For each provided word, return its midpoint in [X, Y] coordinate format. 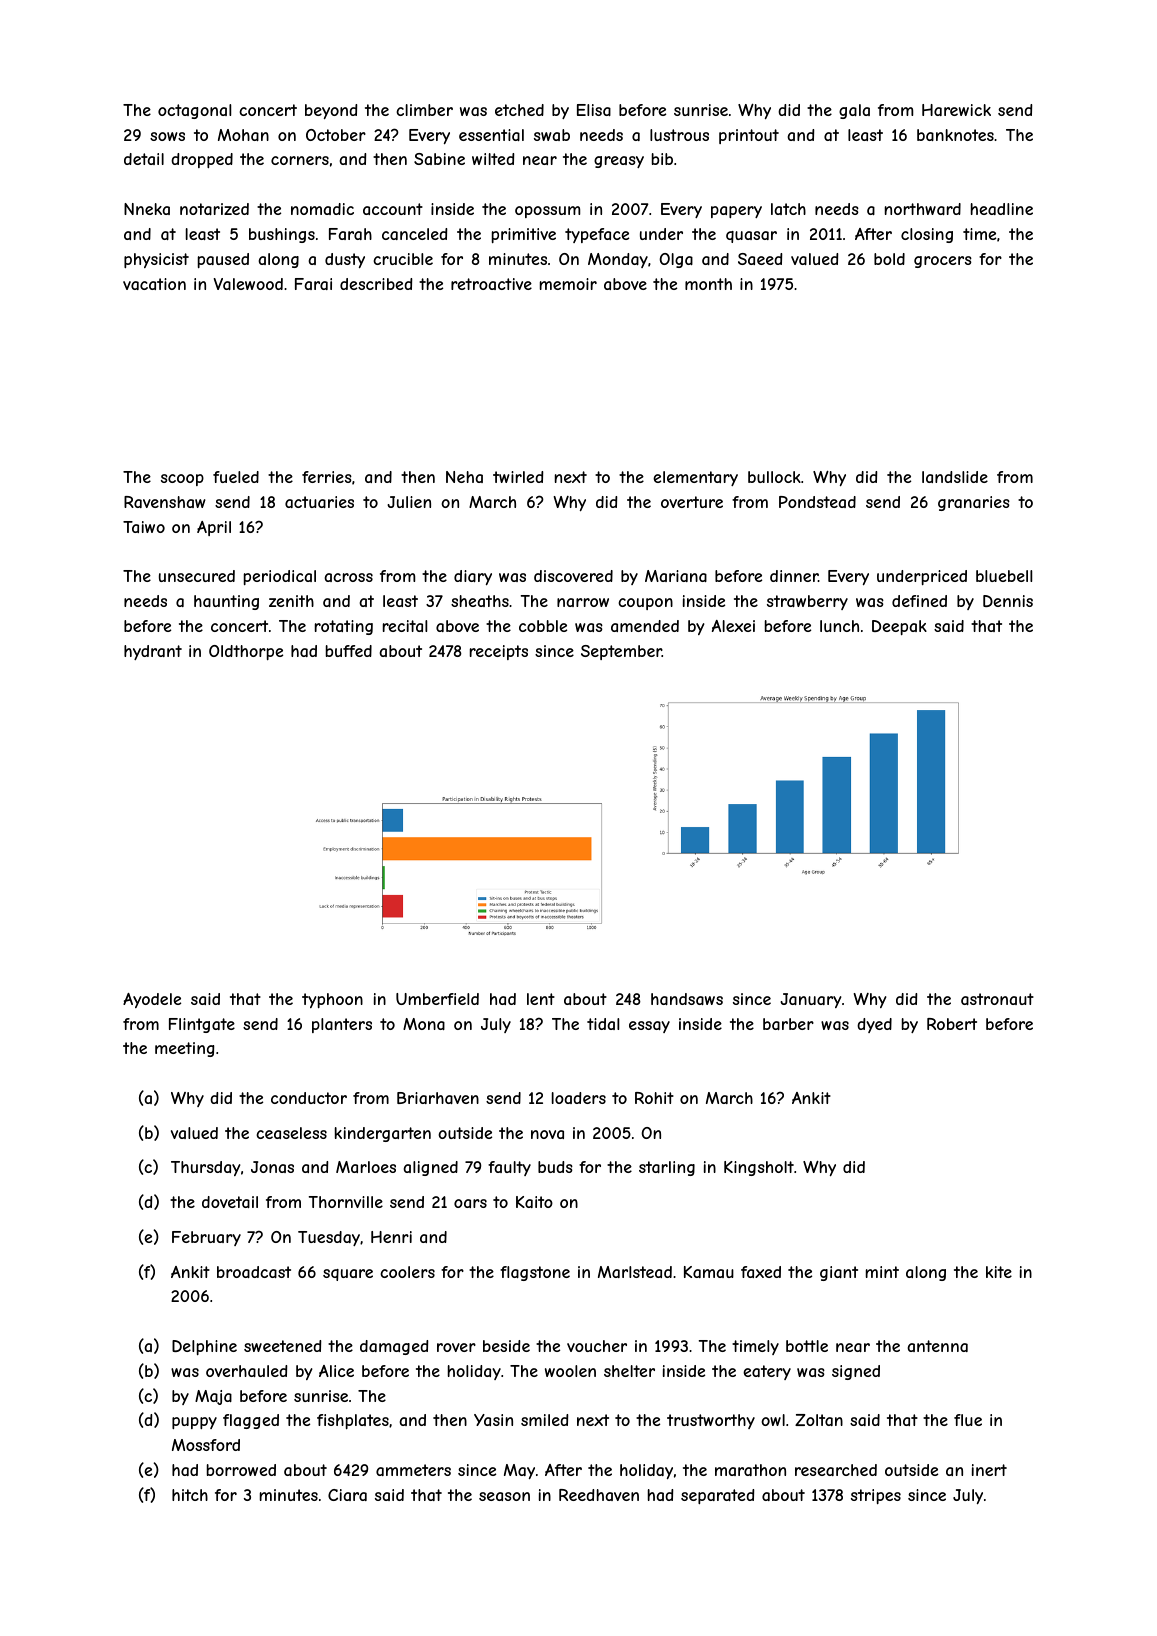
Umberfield [437, 999]
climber [424, 110]
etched [519, 110]
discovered [573, 576]
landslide [955, 477]
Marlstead [635, 1272]
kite [999, 1272]
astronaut [997, 999]
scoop [182, 480]
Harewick [956, 110]
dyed [874, 1025]
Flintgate [202, 1025]
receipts [499, 652]
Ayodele [152, 1000]
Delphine [204, 1347]
